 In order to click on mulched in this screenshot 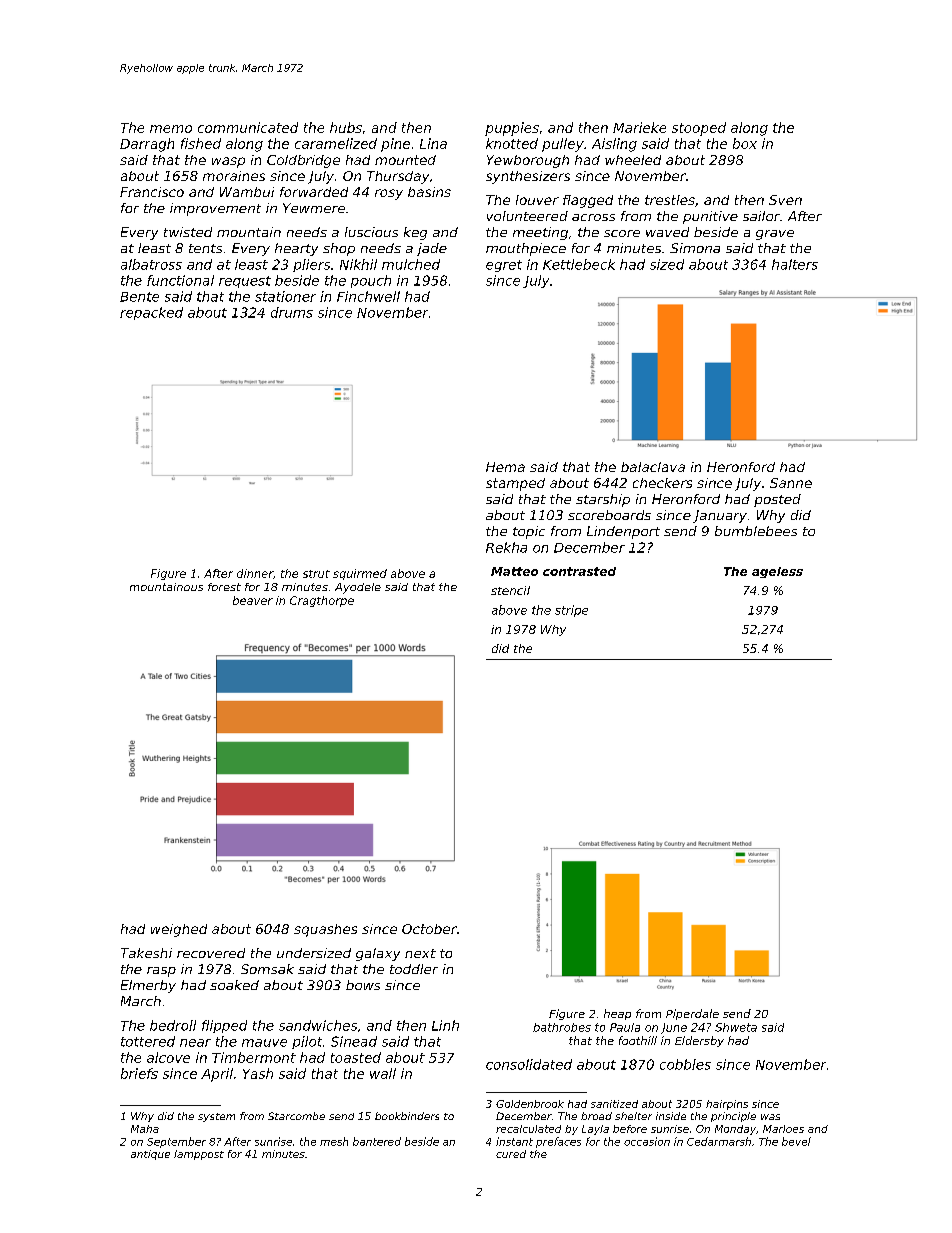, I will do `click(411, 264)`.
